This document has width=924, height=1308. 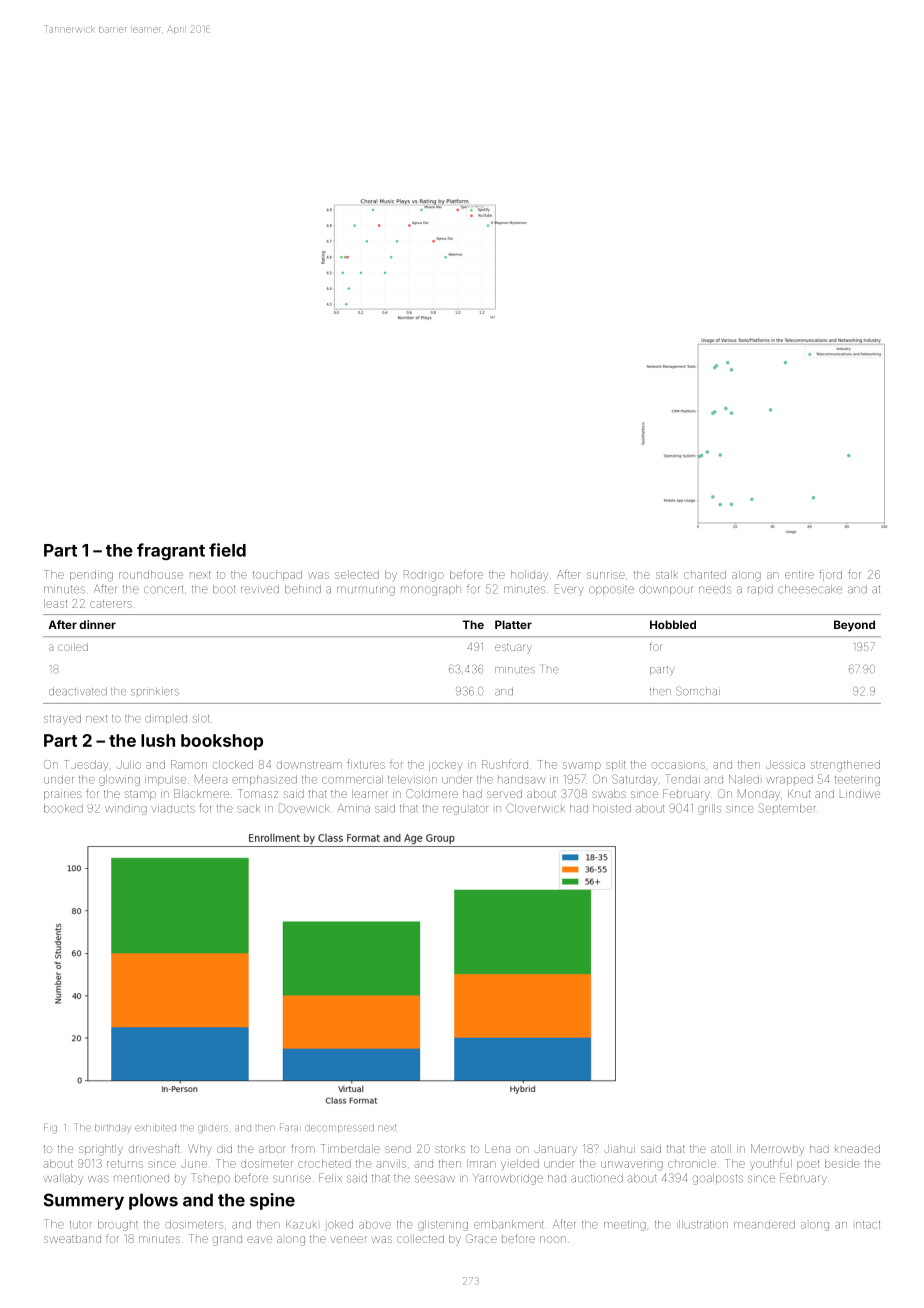 I want to click on tutor, so click(x=80, y=1225).
